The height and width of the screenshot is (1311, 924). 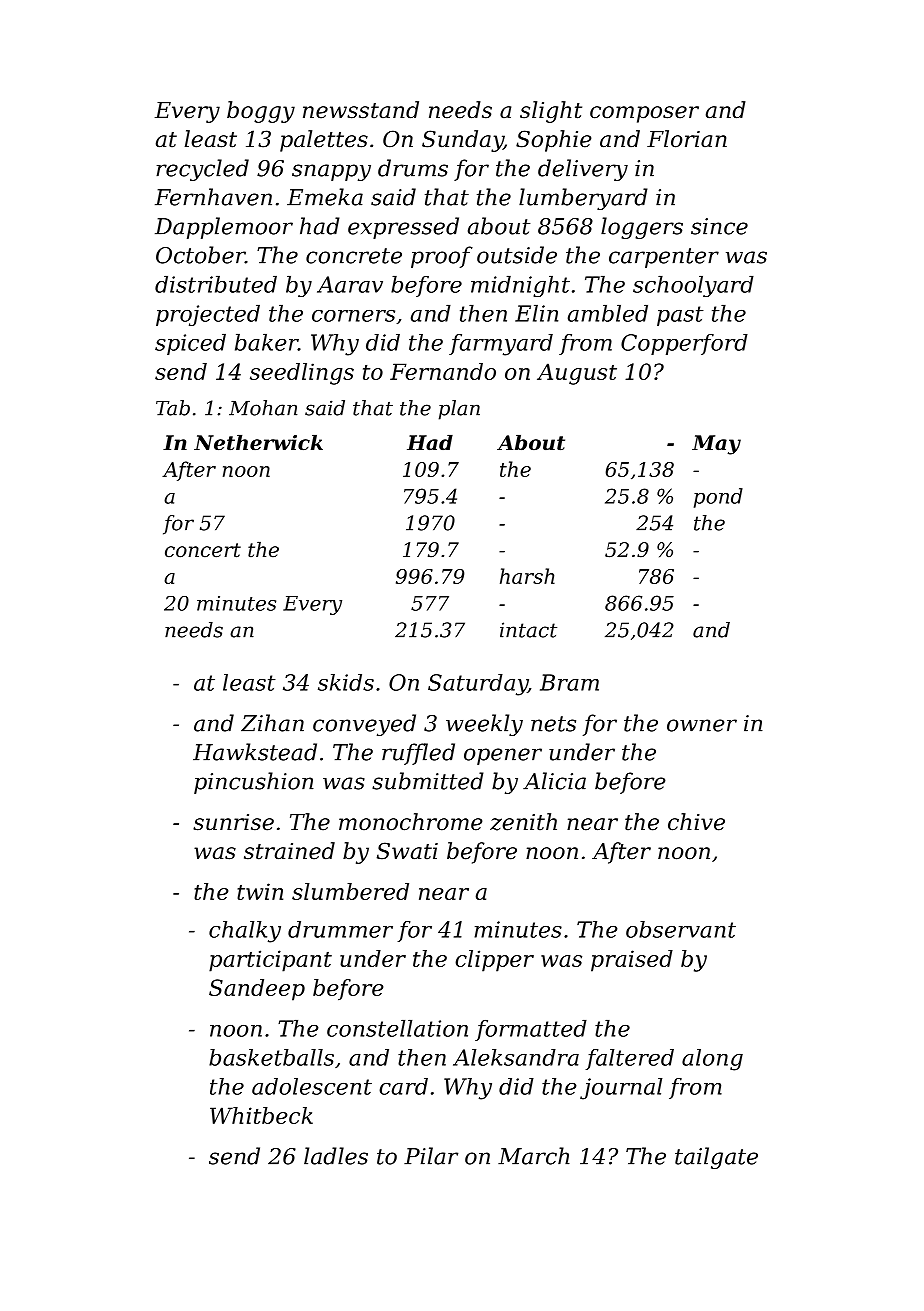 I want to click on Hawkstead, so click(x=255, y=752).
